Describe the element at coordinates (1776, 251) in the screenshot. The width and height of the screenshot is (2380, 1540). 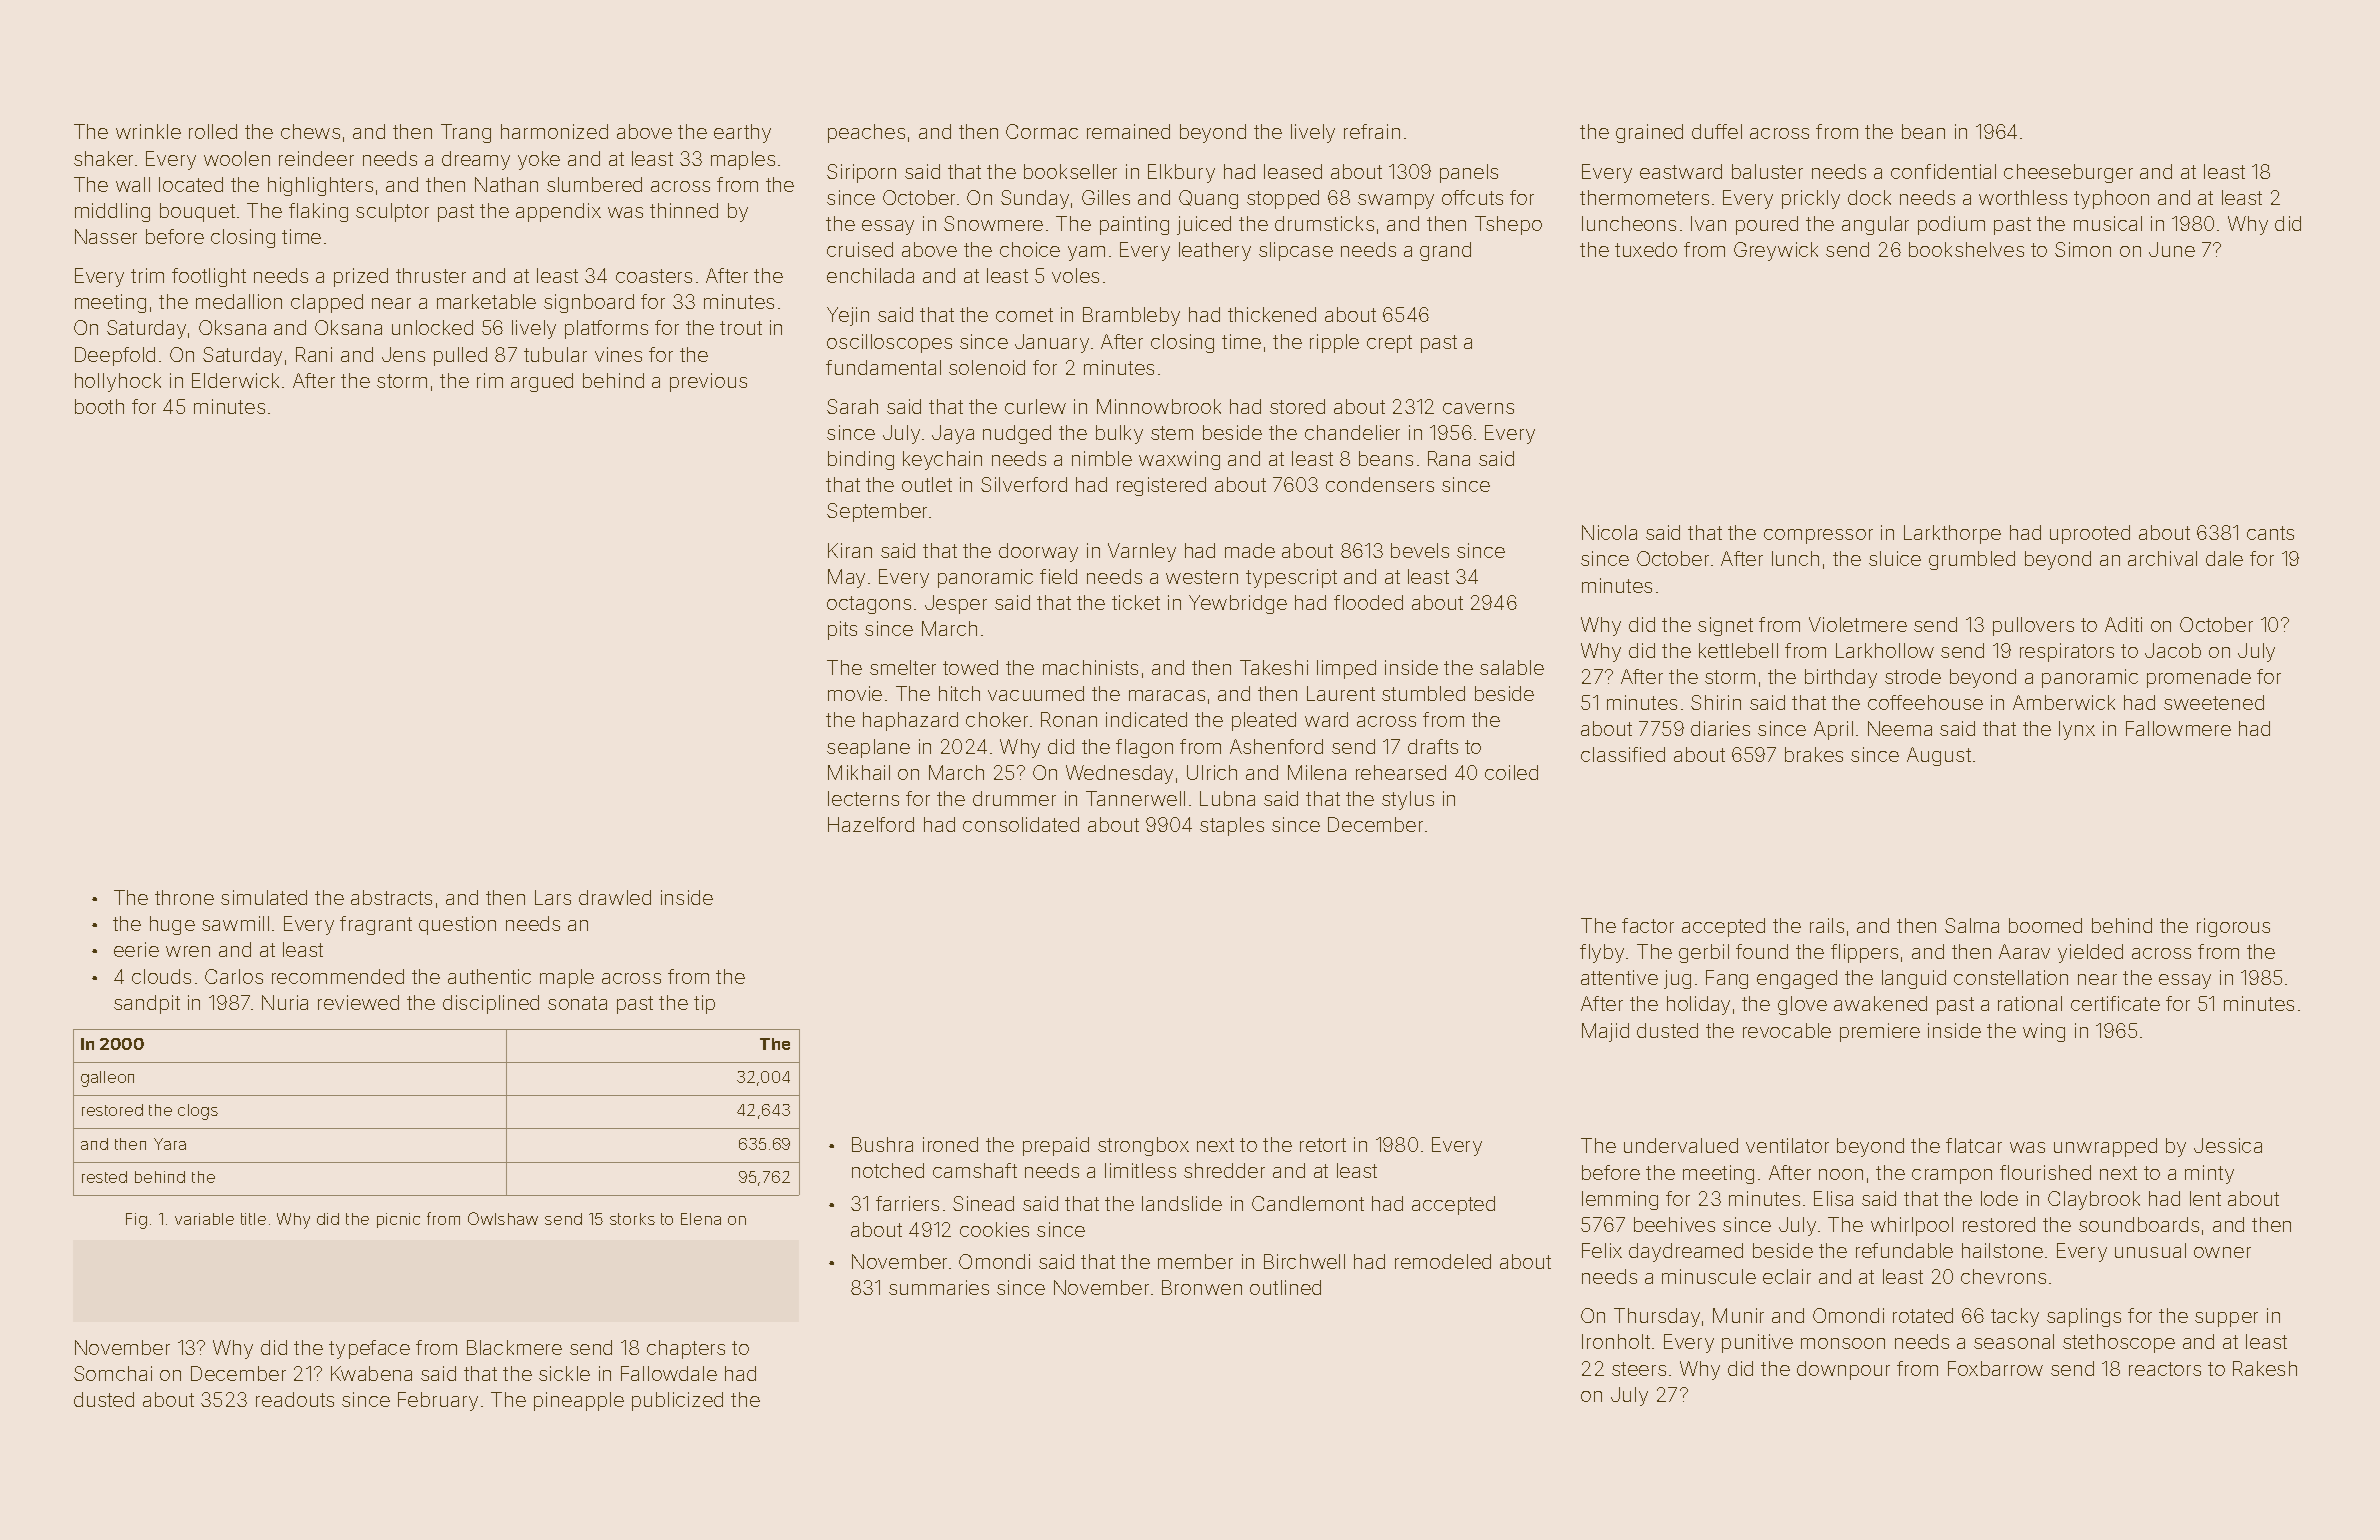
I see `Greywick` at that location.
